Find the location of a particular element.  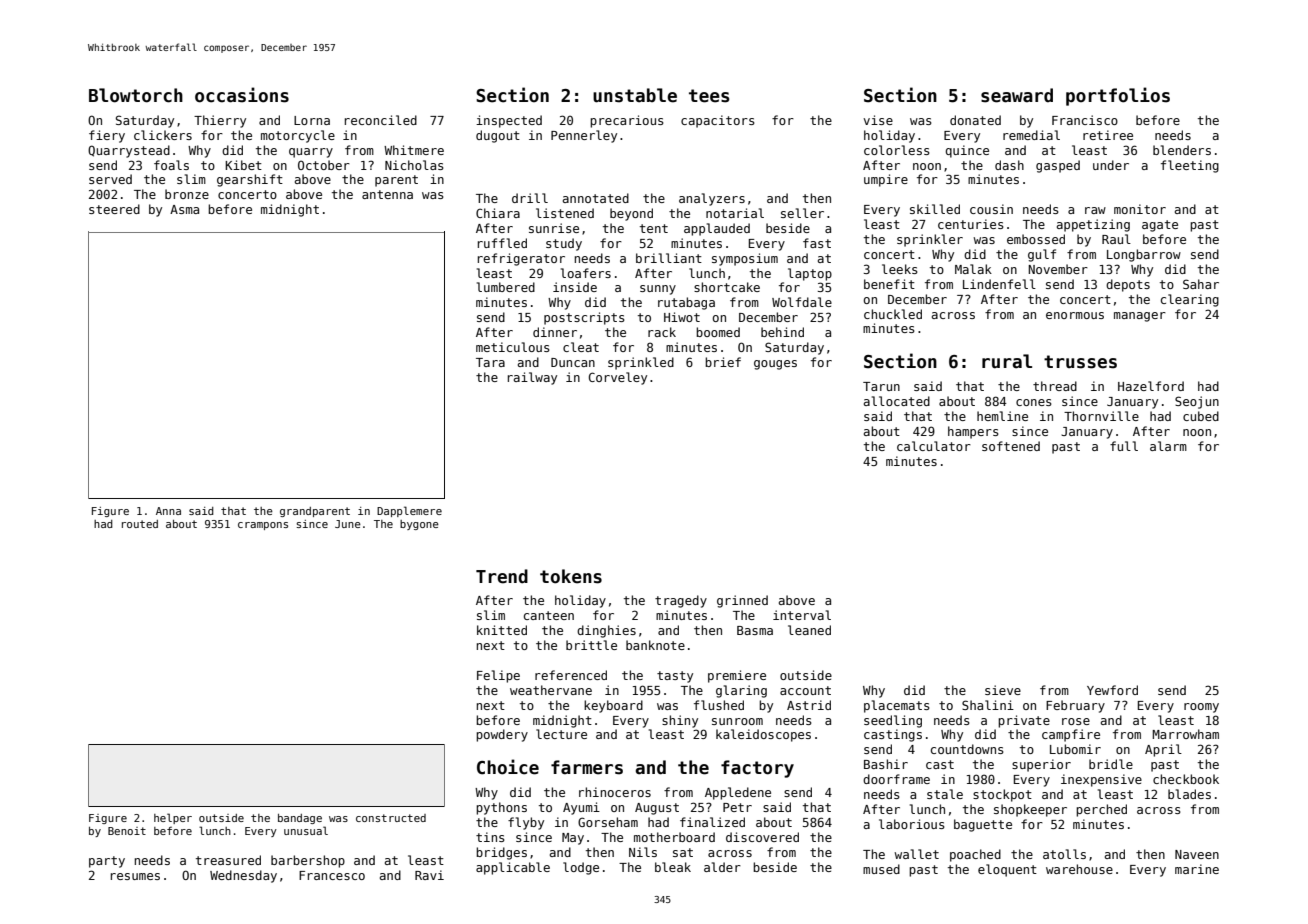

capacitors is located at coordinates (718, 121).
